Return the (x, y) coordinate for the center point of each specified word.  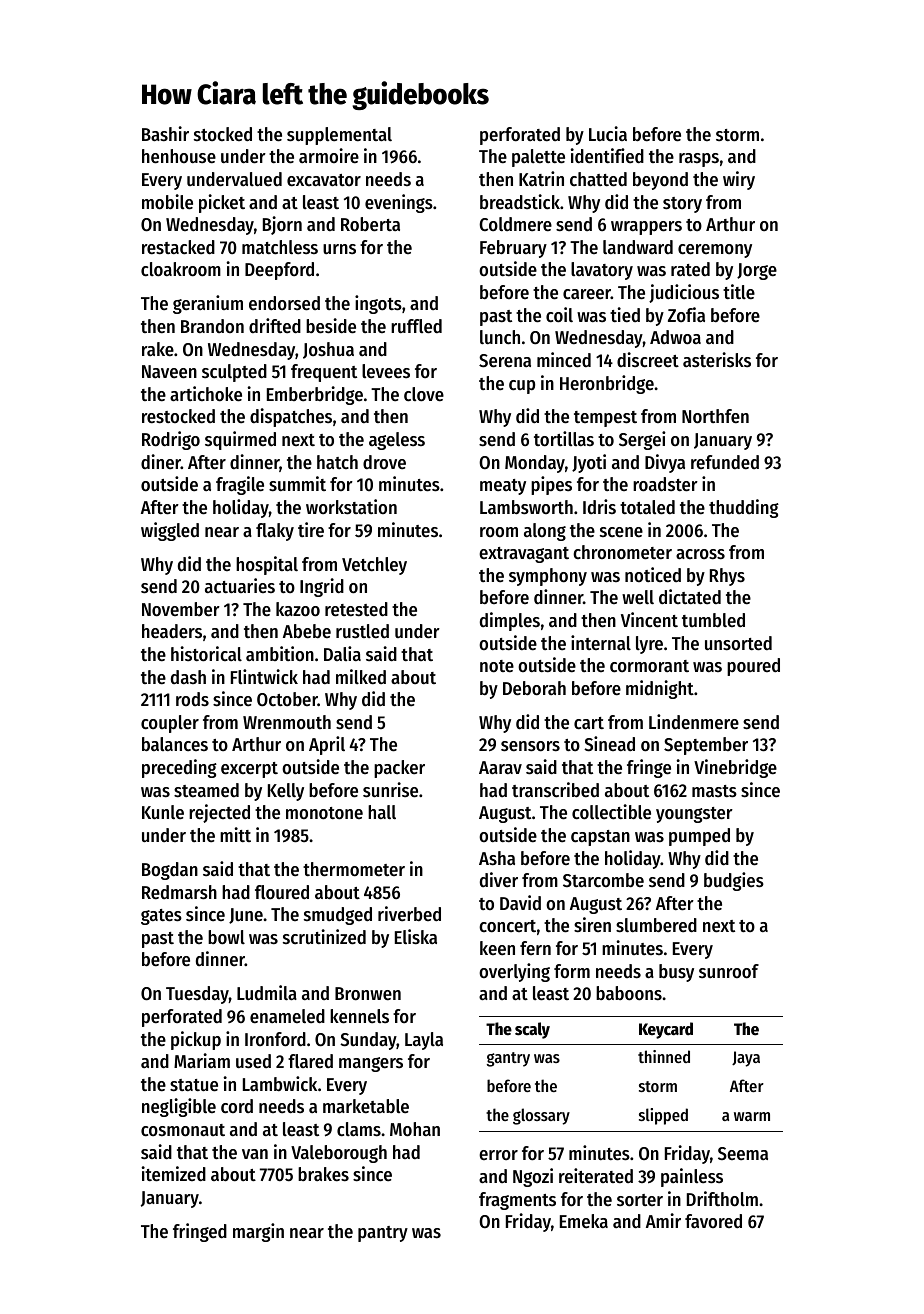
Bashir (165, 134)
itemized (174, 1174)
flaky (275, 532)
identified (607, 156)
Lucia (608, 134)
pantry (383, 1234)
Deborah (534, 688)
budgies (734, 881)
